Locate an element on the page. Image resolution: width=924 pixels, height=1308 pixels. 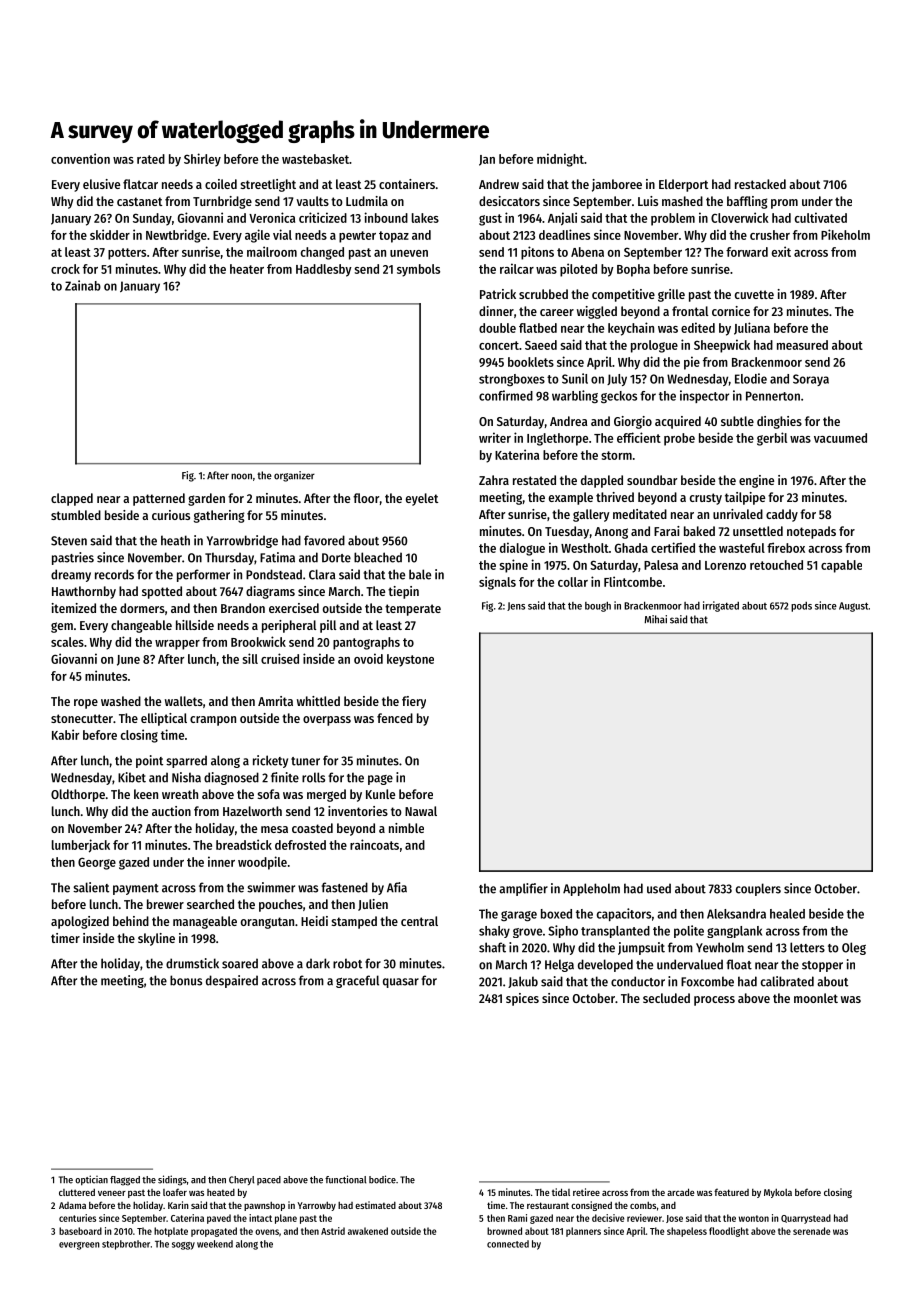
measured is located at coordinates (802, 345).
